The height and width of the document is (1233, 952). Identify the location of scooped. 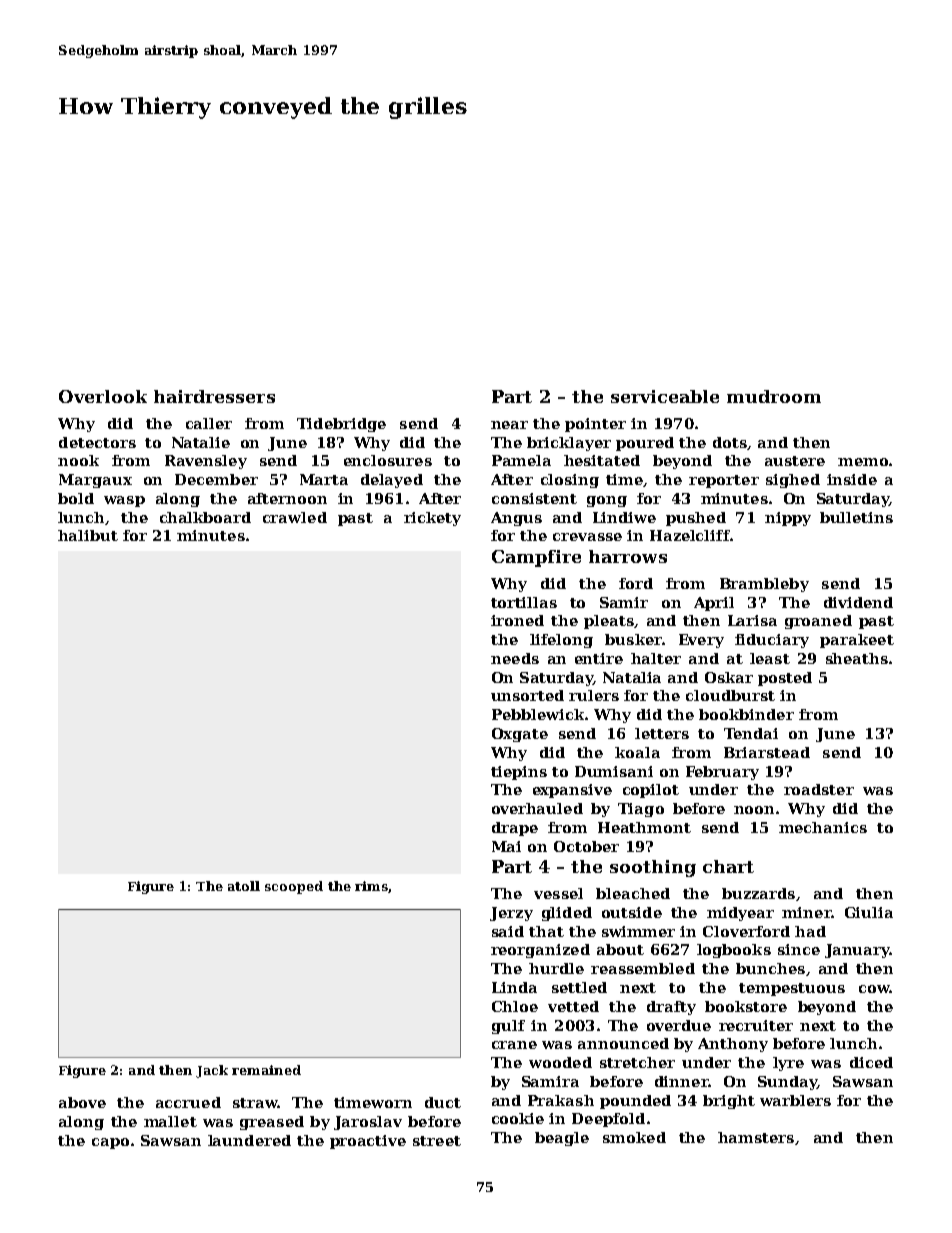
(294, 887).
